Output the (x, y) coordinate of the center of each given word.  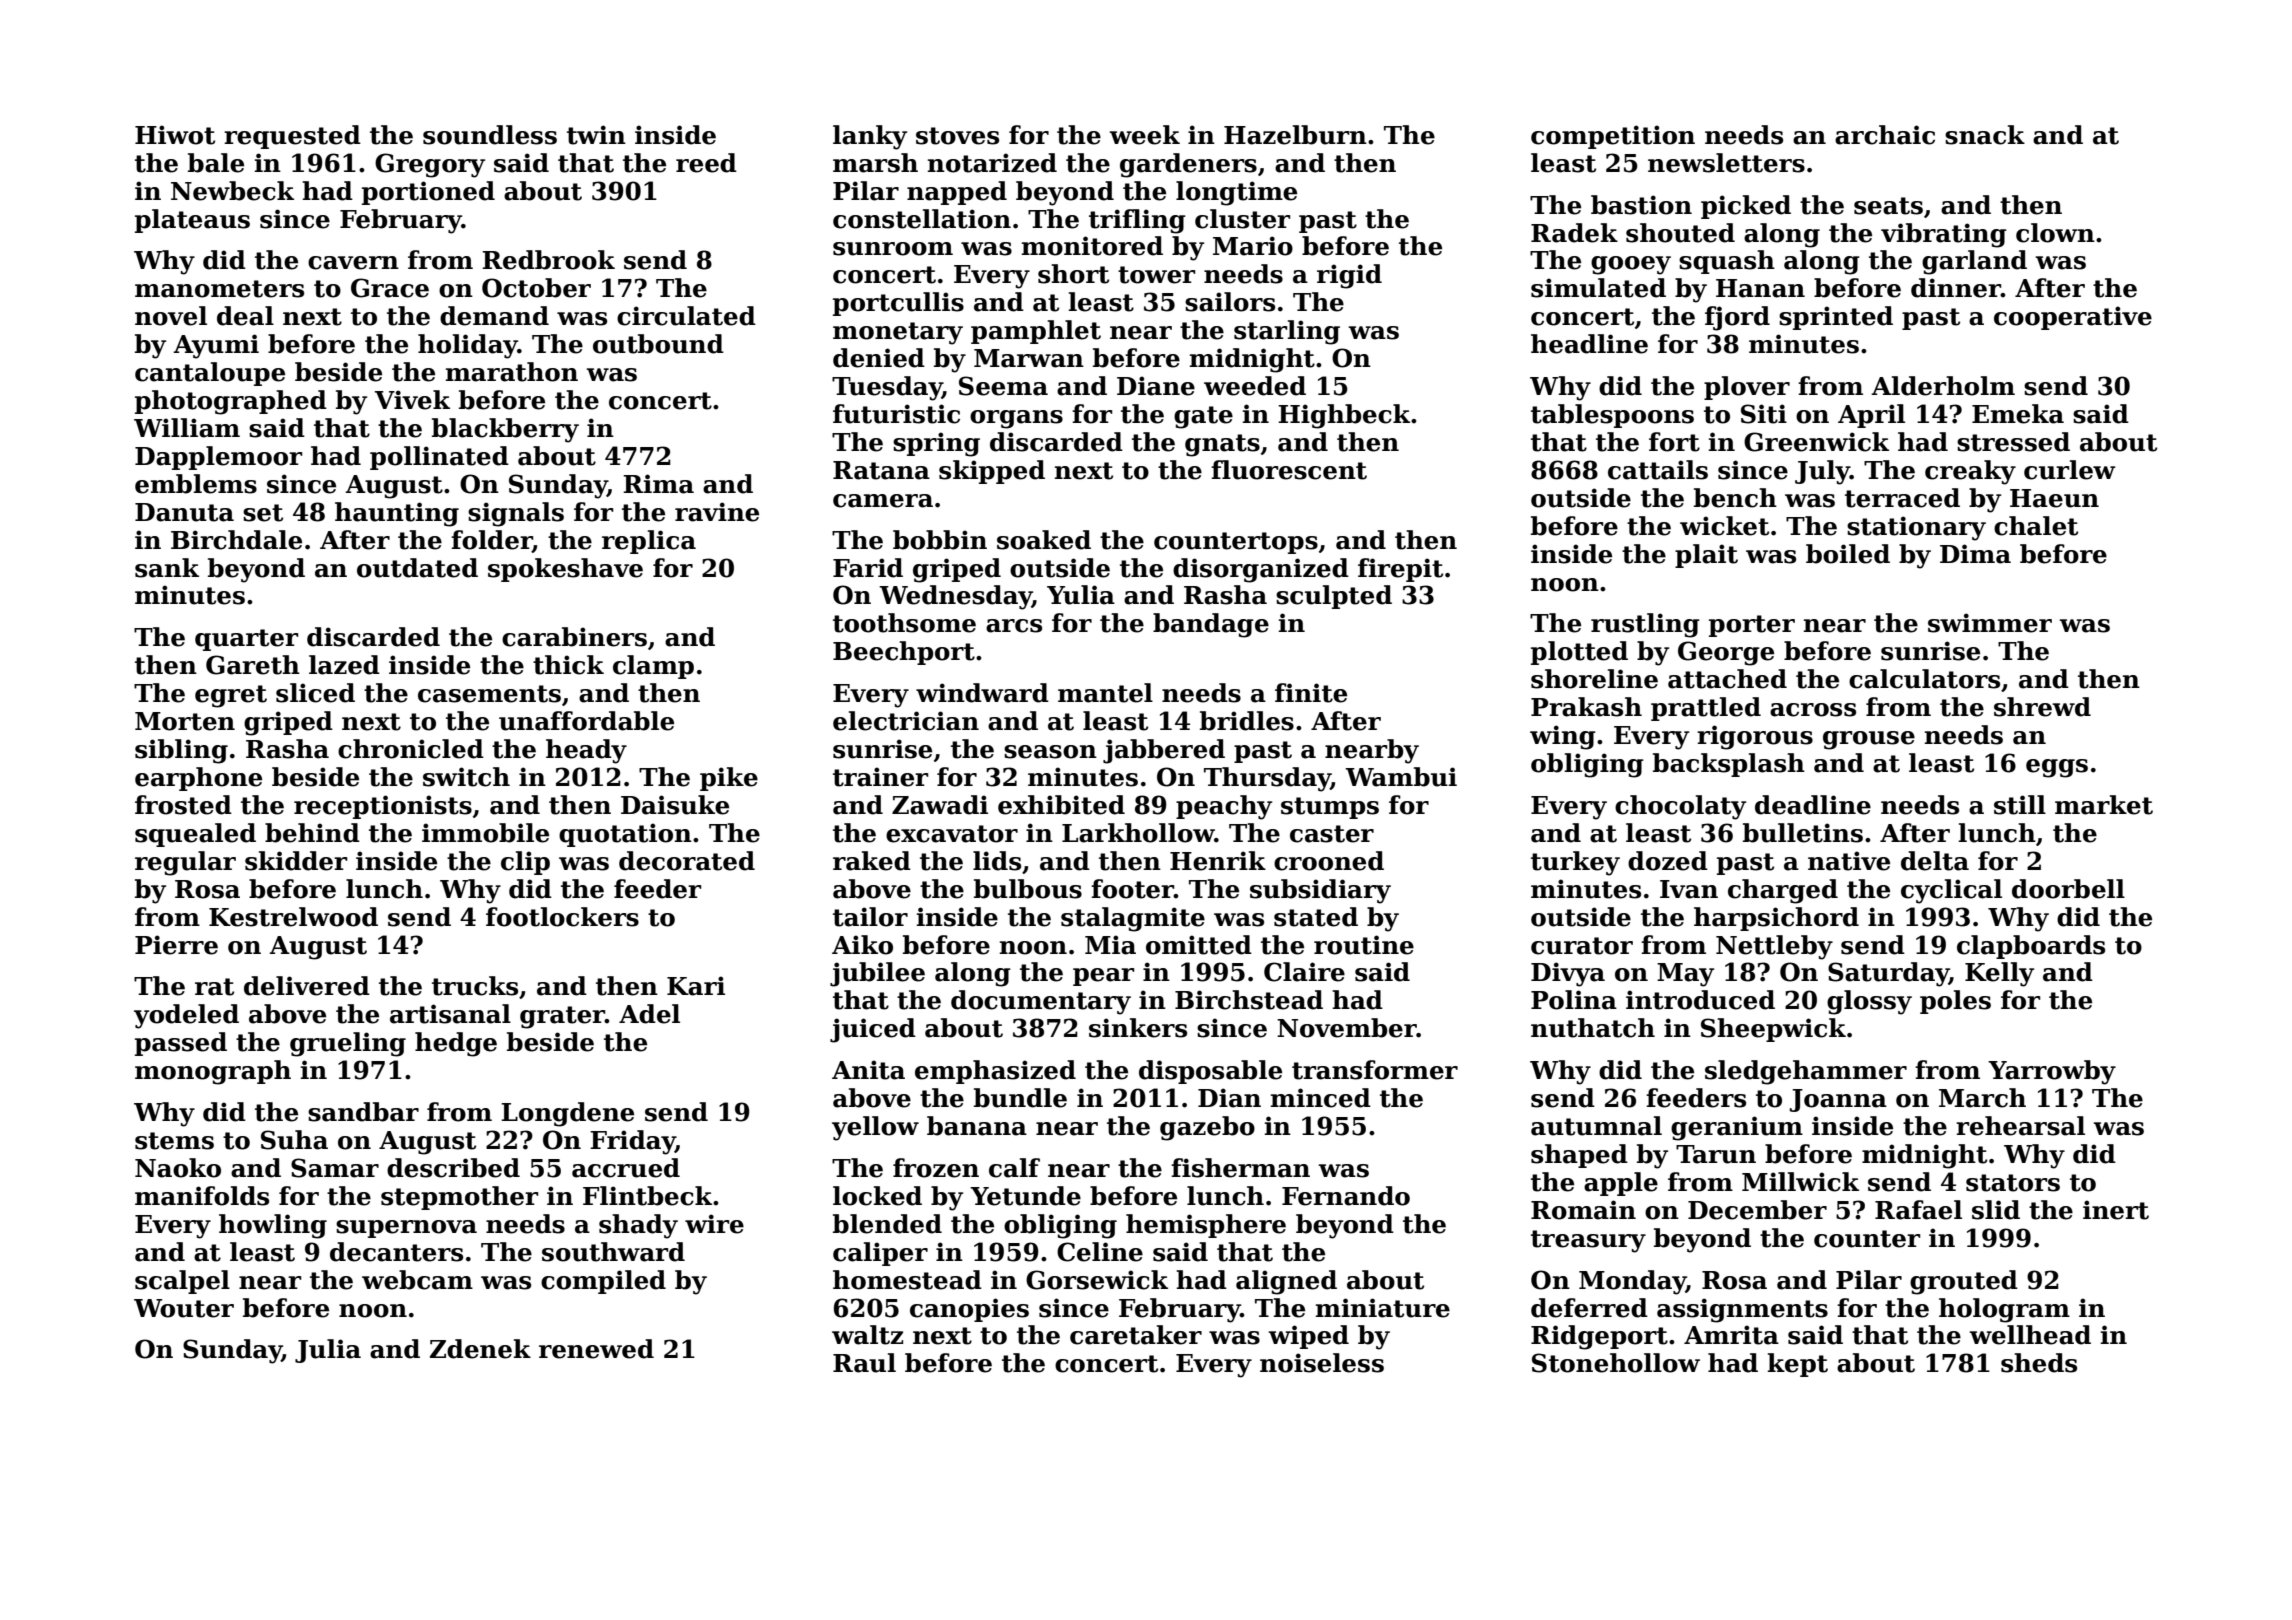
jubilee (877, 974)
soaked (1044, 540)
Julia (328, 1351)
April (1871, 416)
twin (596, 135)
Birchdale (236, 540)
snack (1985, 135)
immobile (485, 833)
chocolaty (1680, 807)
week (1144, 135)
